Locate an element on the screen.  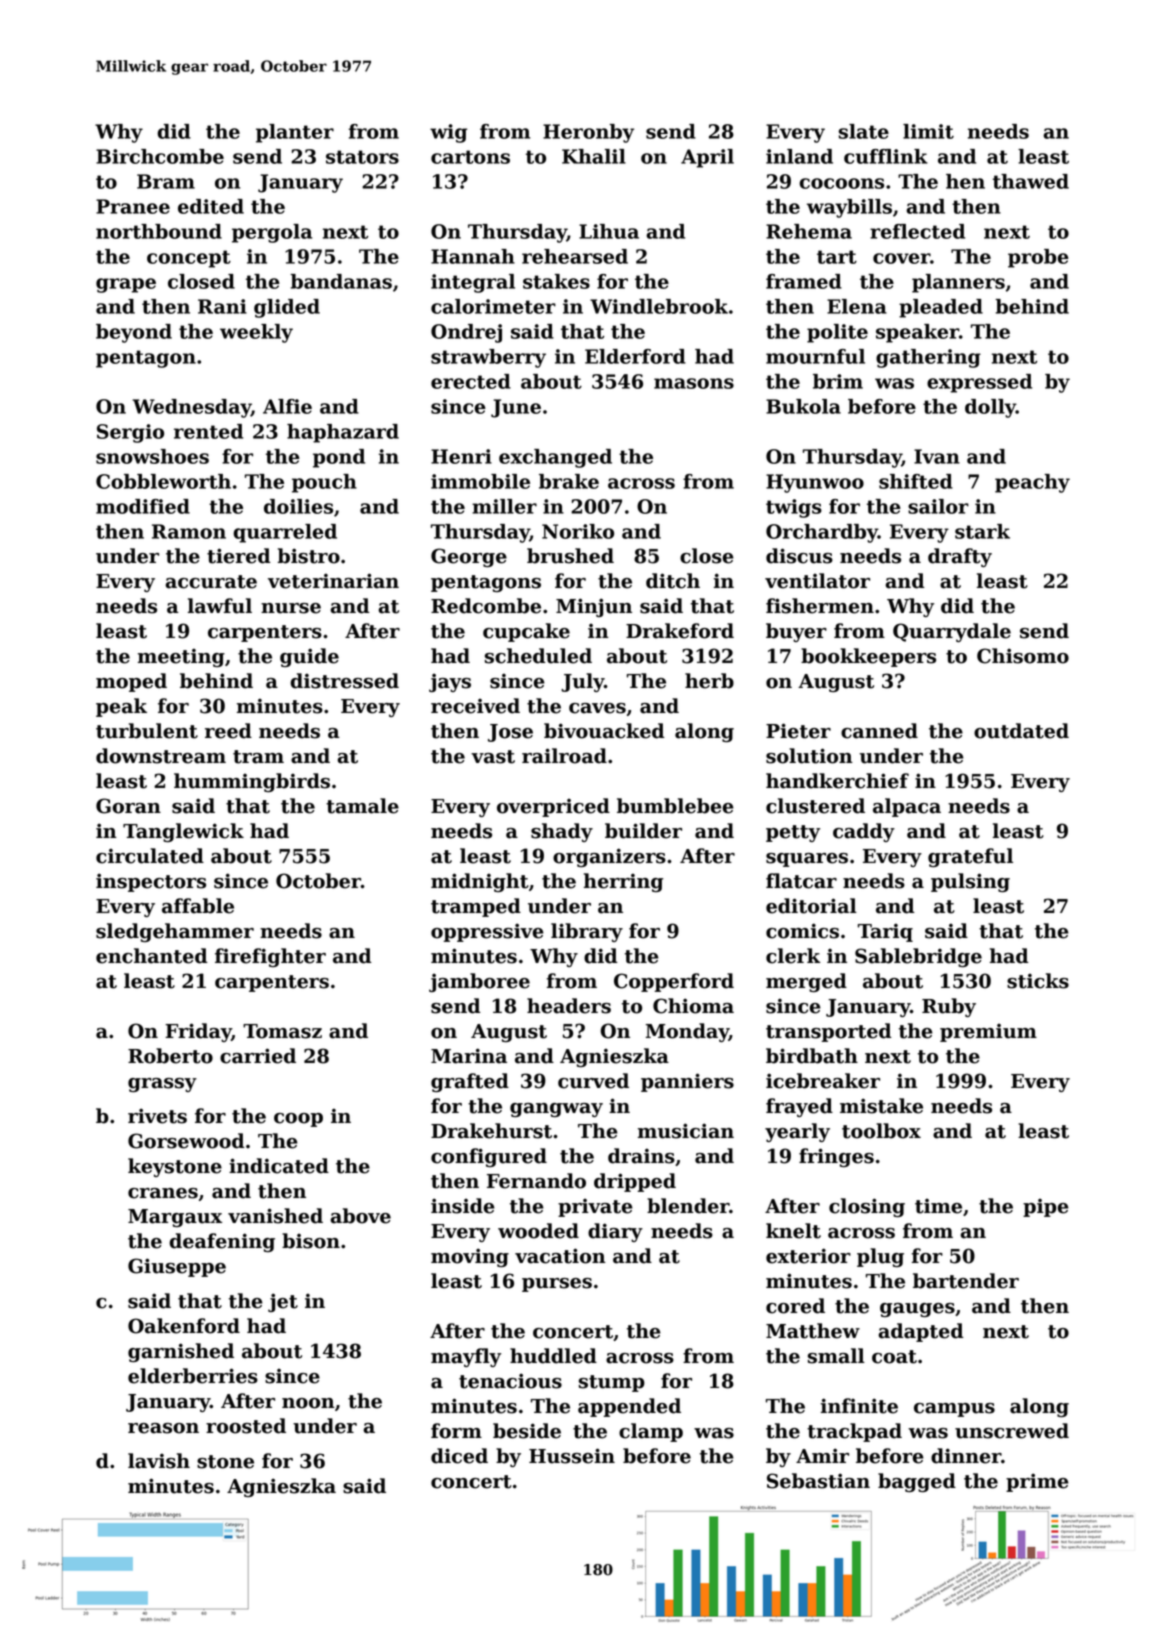
concept is located at coordinates (189, 259).
